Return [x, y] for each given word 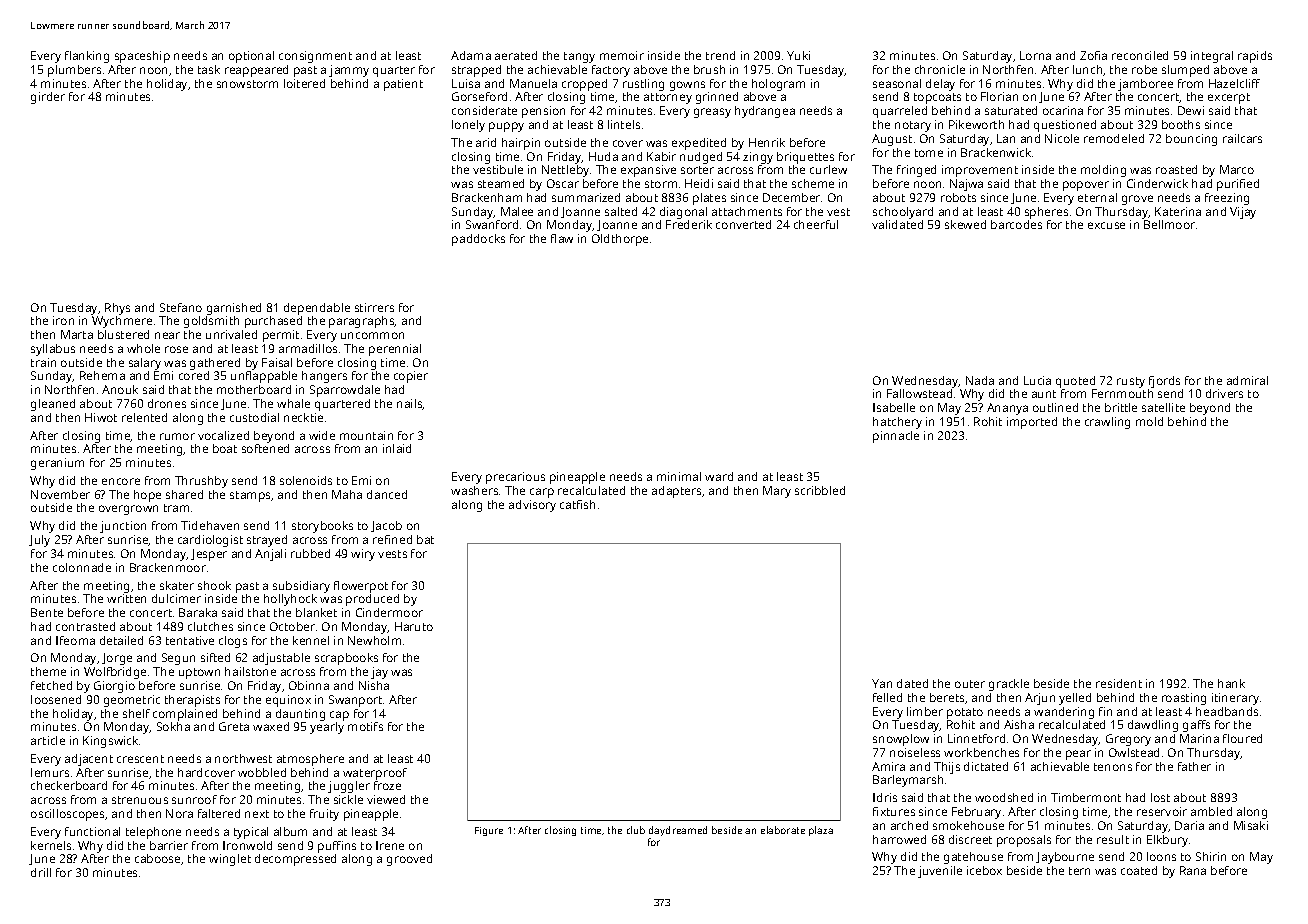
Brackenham [487, 197]
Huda [603, 156]
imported [1032, 423]
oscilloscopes [67, 815]
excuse [1106, 225]
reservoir [1162, 811]
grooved [409, 860]
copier [411, 377]
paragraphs [362, 322]
